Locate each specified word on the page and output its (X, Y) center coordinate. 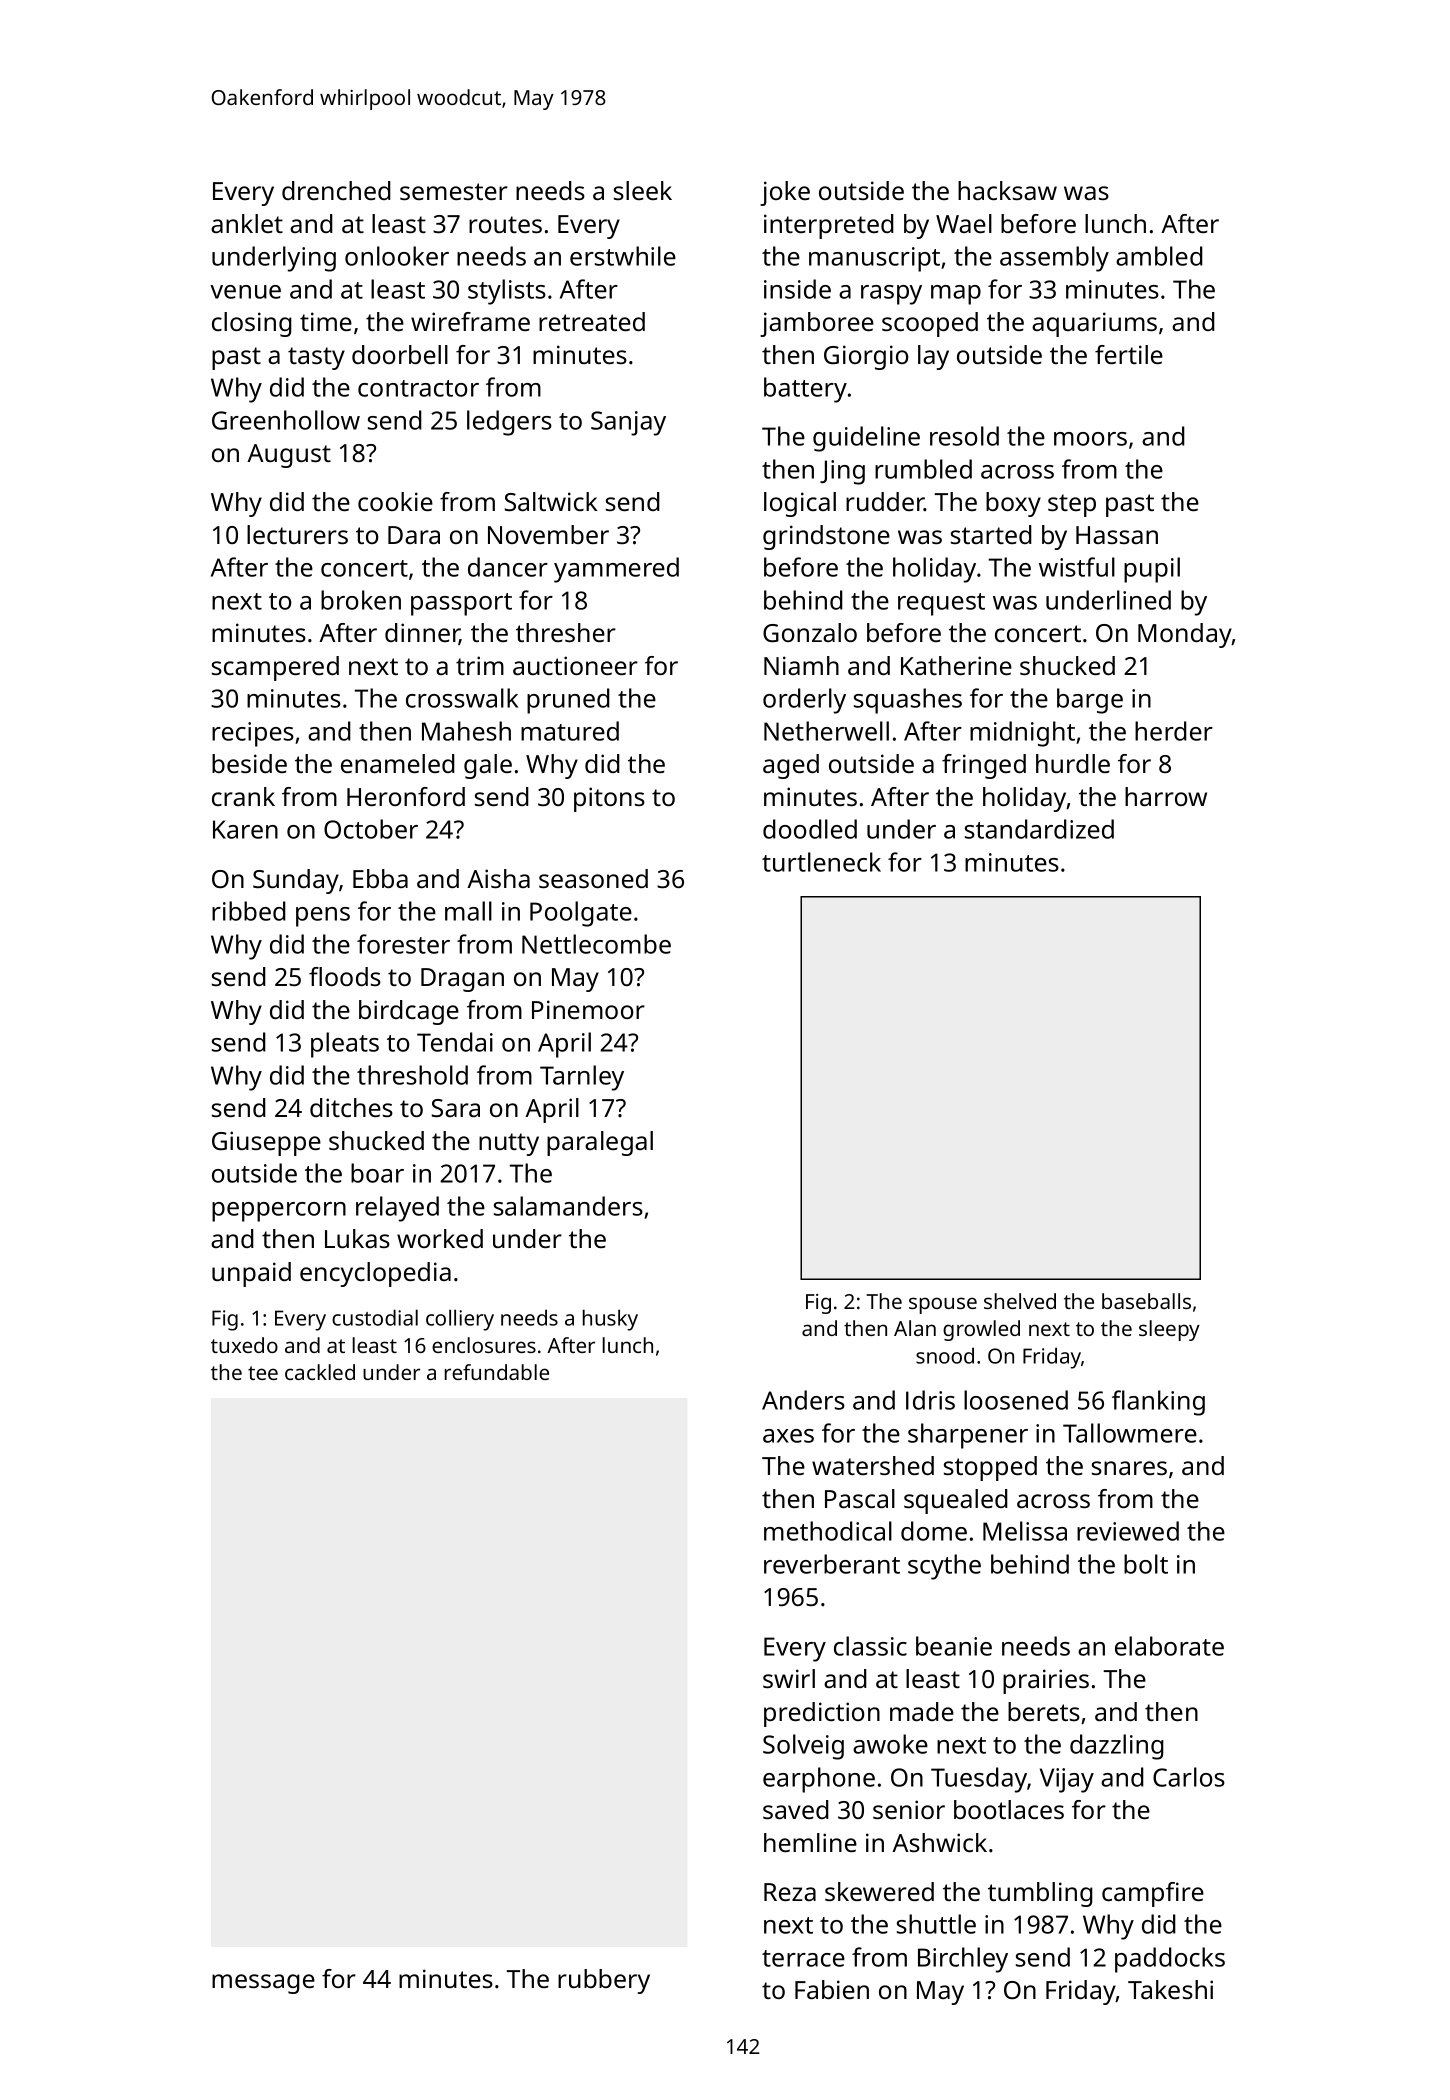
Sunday (296, 881)
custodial (375, 1317)
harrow (1166, 796)
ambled (1159, 256)
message (263, 1984)
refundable (497, 1372)
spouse (943, 1305)
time (326, 321)
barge (1090, 701)
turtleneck (821, 862)
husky (610, 1320)
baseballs (1146, 1301)
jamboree (817, 324)
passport (461, 604)
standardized (1039, 829)
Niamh (801, 665)
